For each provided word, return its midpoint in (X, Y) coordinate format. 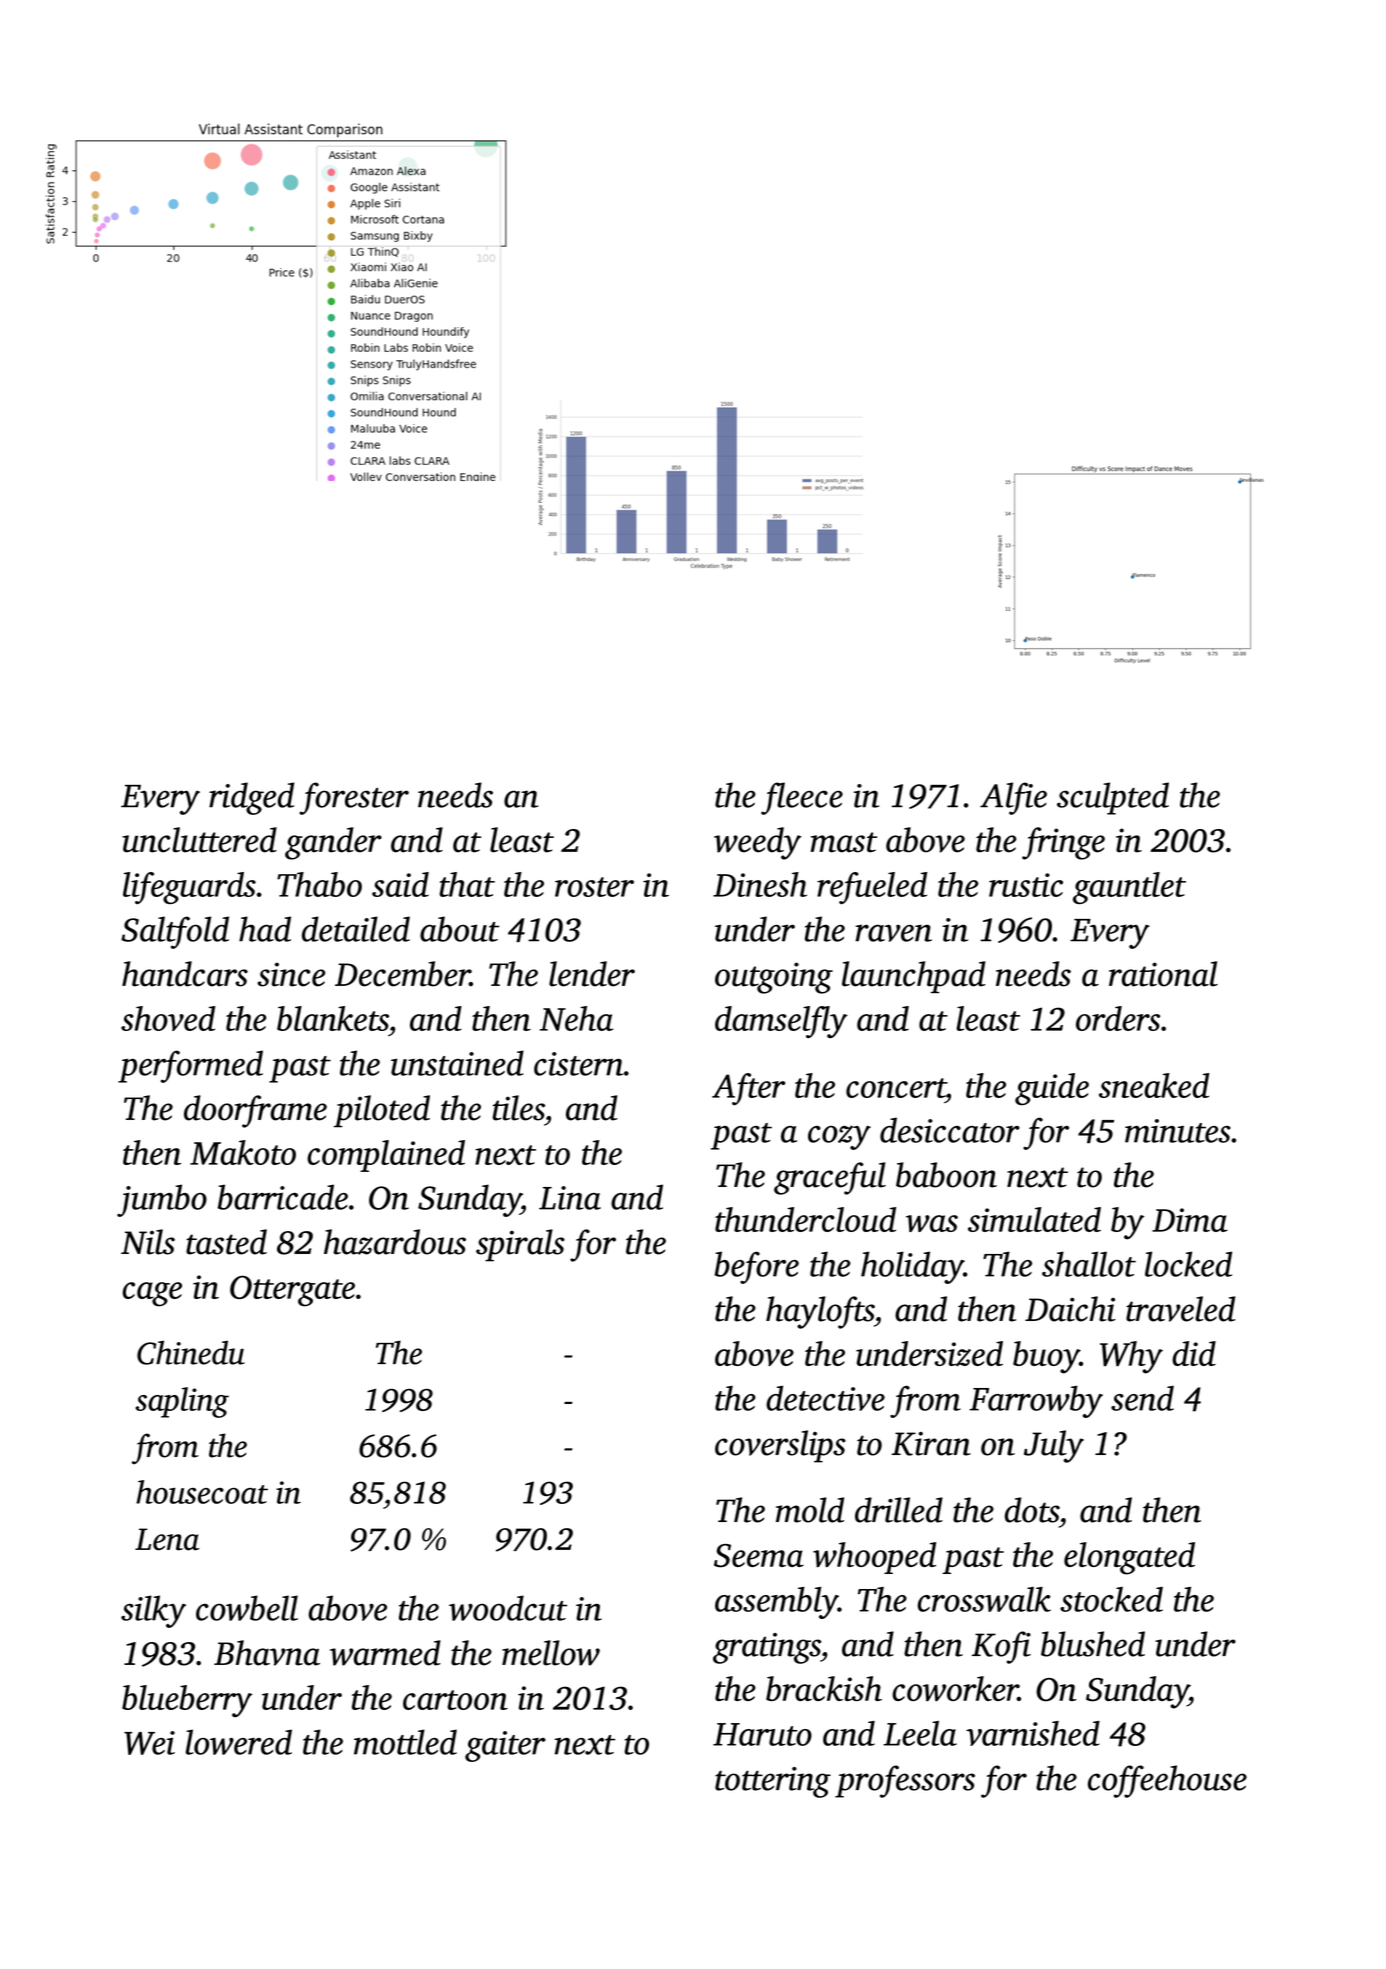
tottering (773, 1782)
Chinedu (191, 1352)
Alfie (1013, 798)
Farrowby (1036, 1401)
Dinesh (760, 884)
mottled (405, 1742)
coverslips (780, 1446)
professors (905, 1781)
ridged (252, 798)
